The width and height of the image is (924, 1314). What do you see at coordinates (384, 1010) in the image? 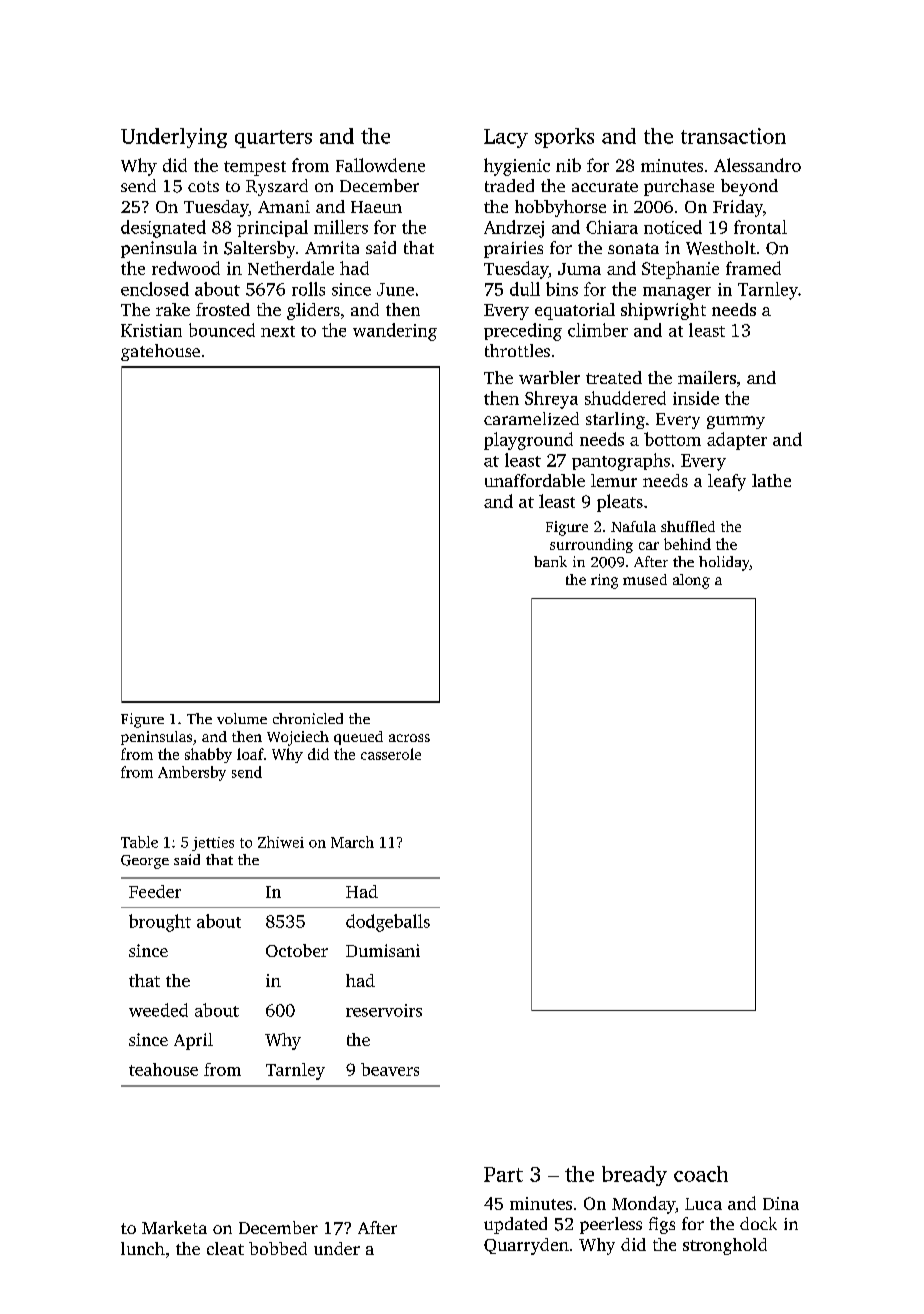
I see `reservoirs` at bounding box center [384, 1010].
